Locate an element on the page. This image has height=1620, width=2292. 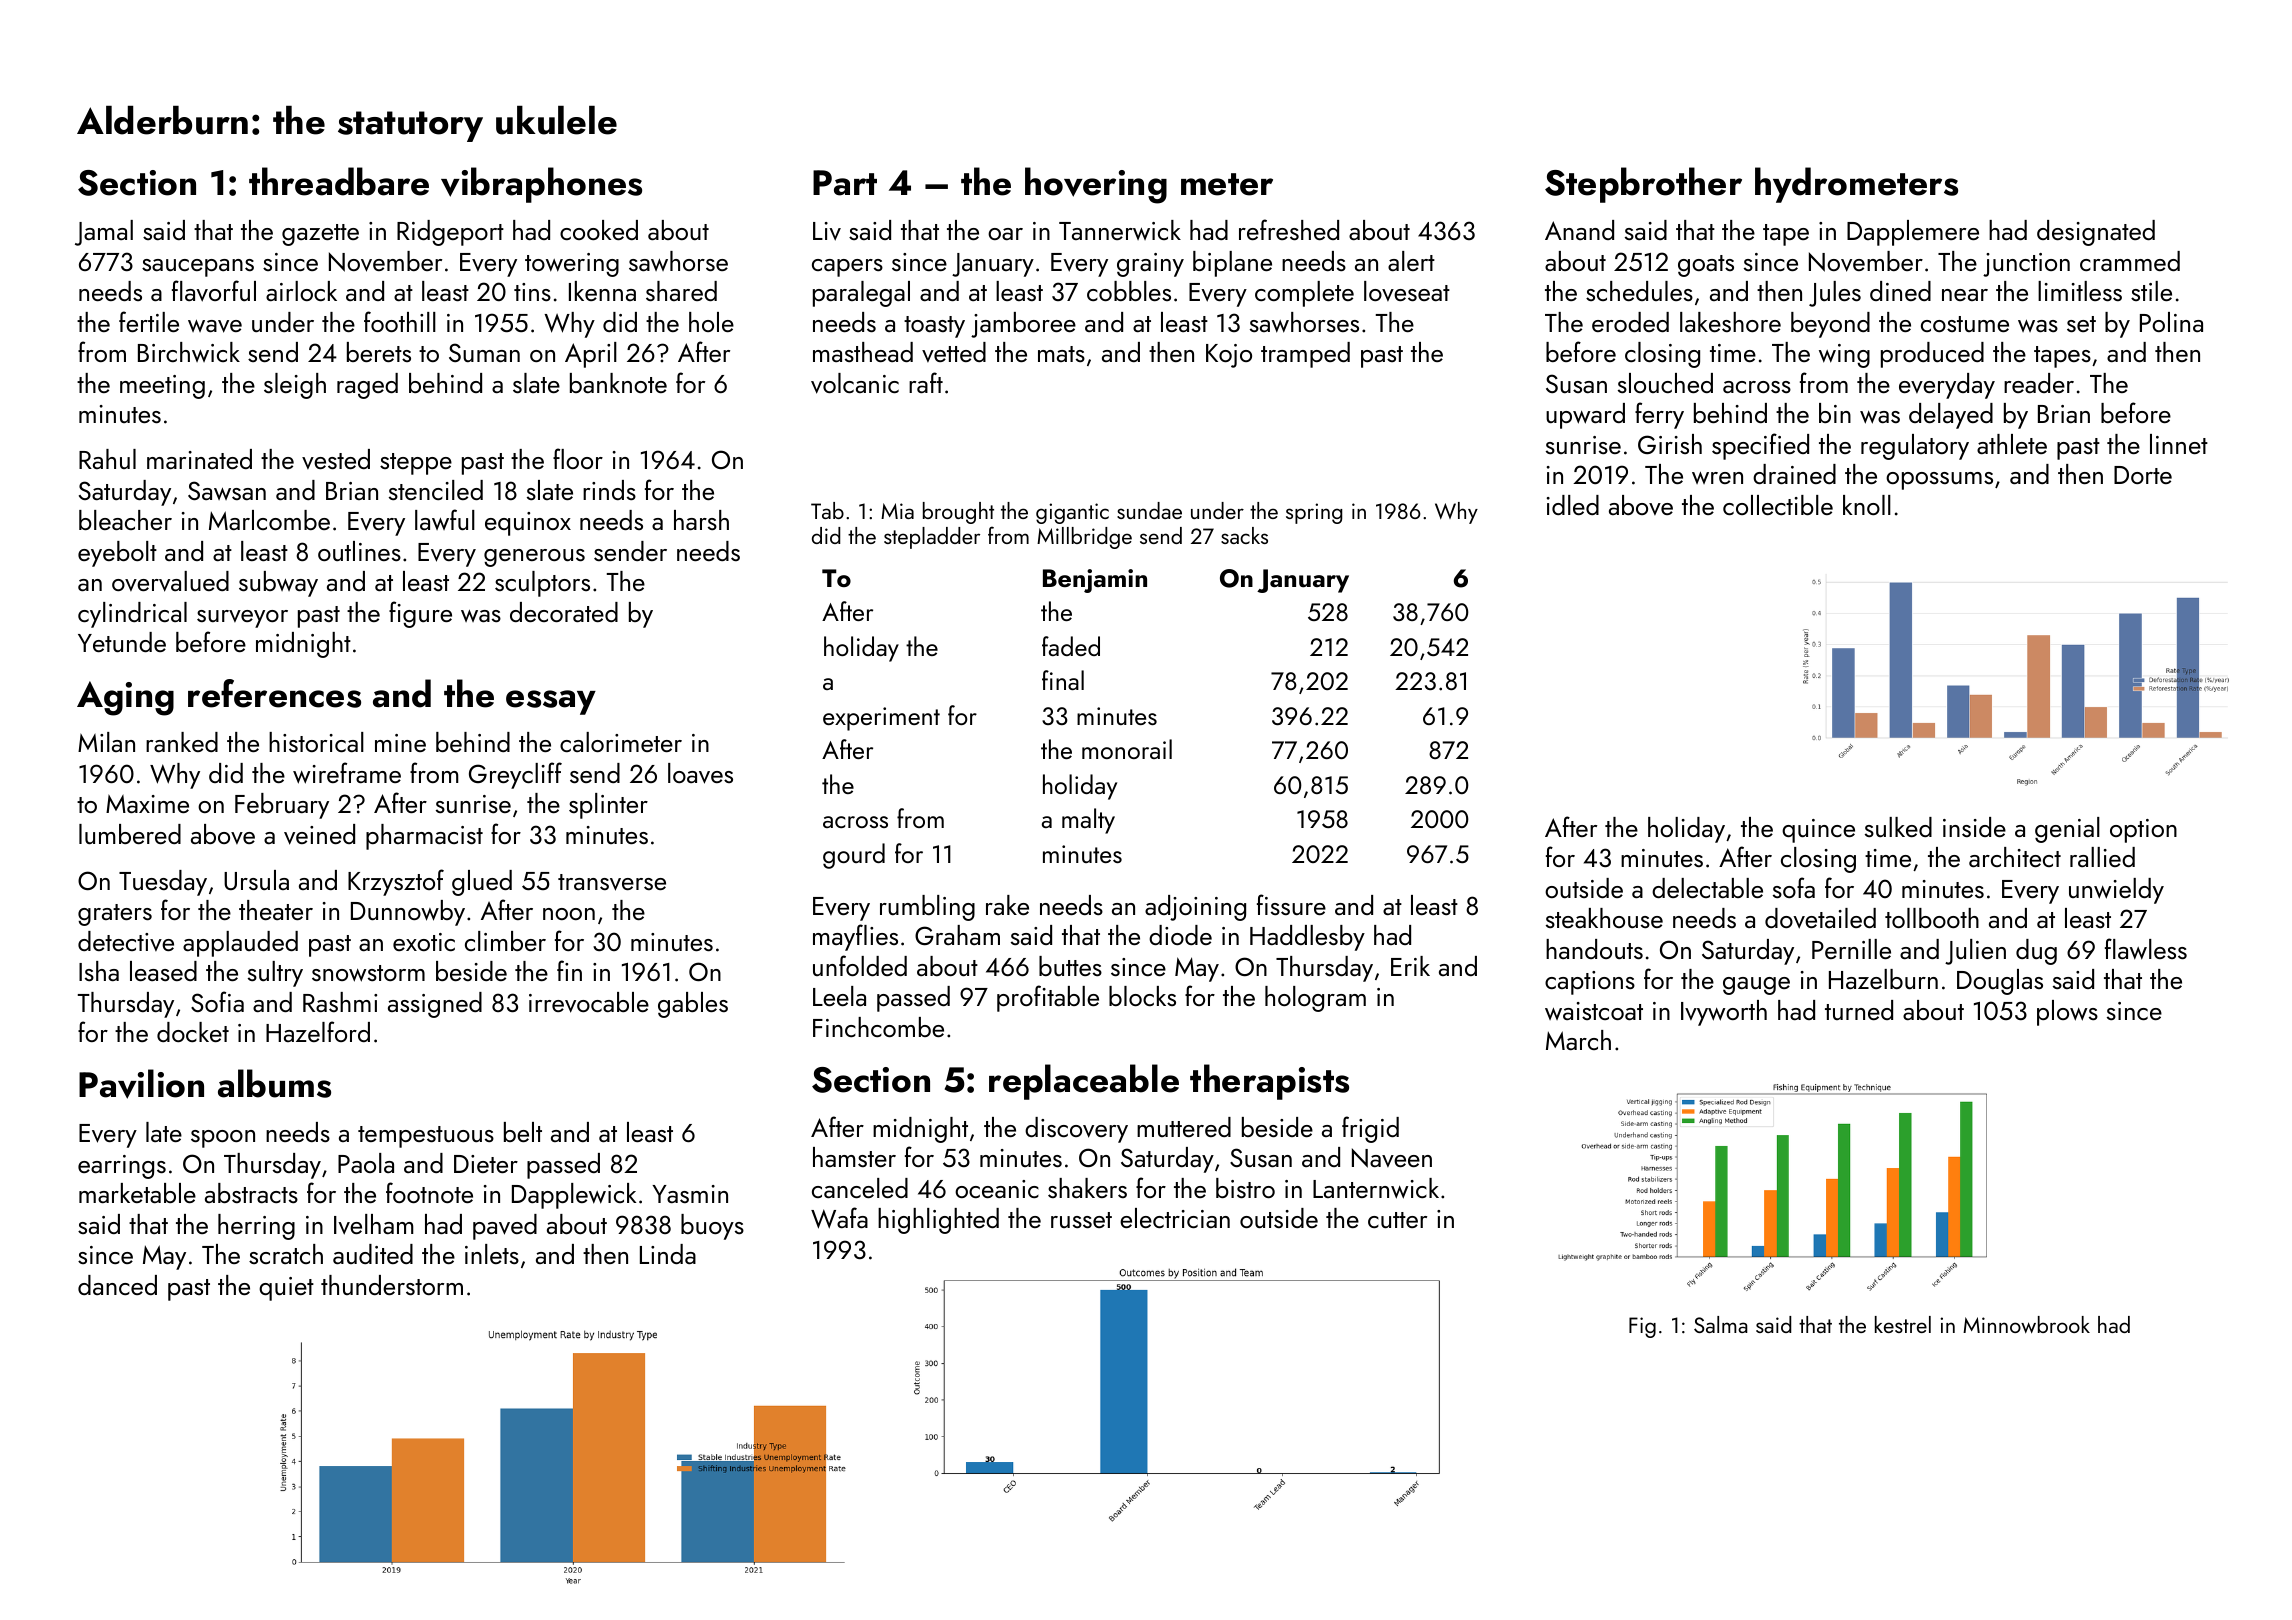
Greycliff is located at coordinates (515, 775).
